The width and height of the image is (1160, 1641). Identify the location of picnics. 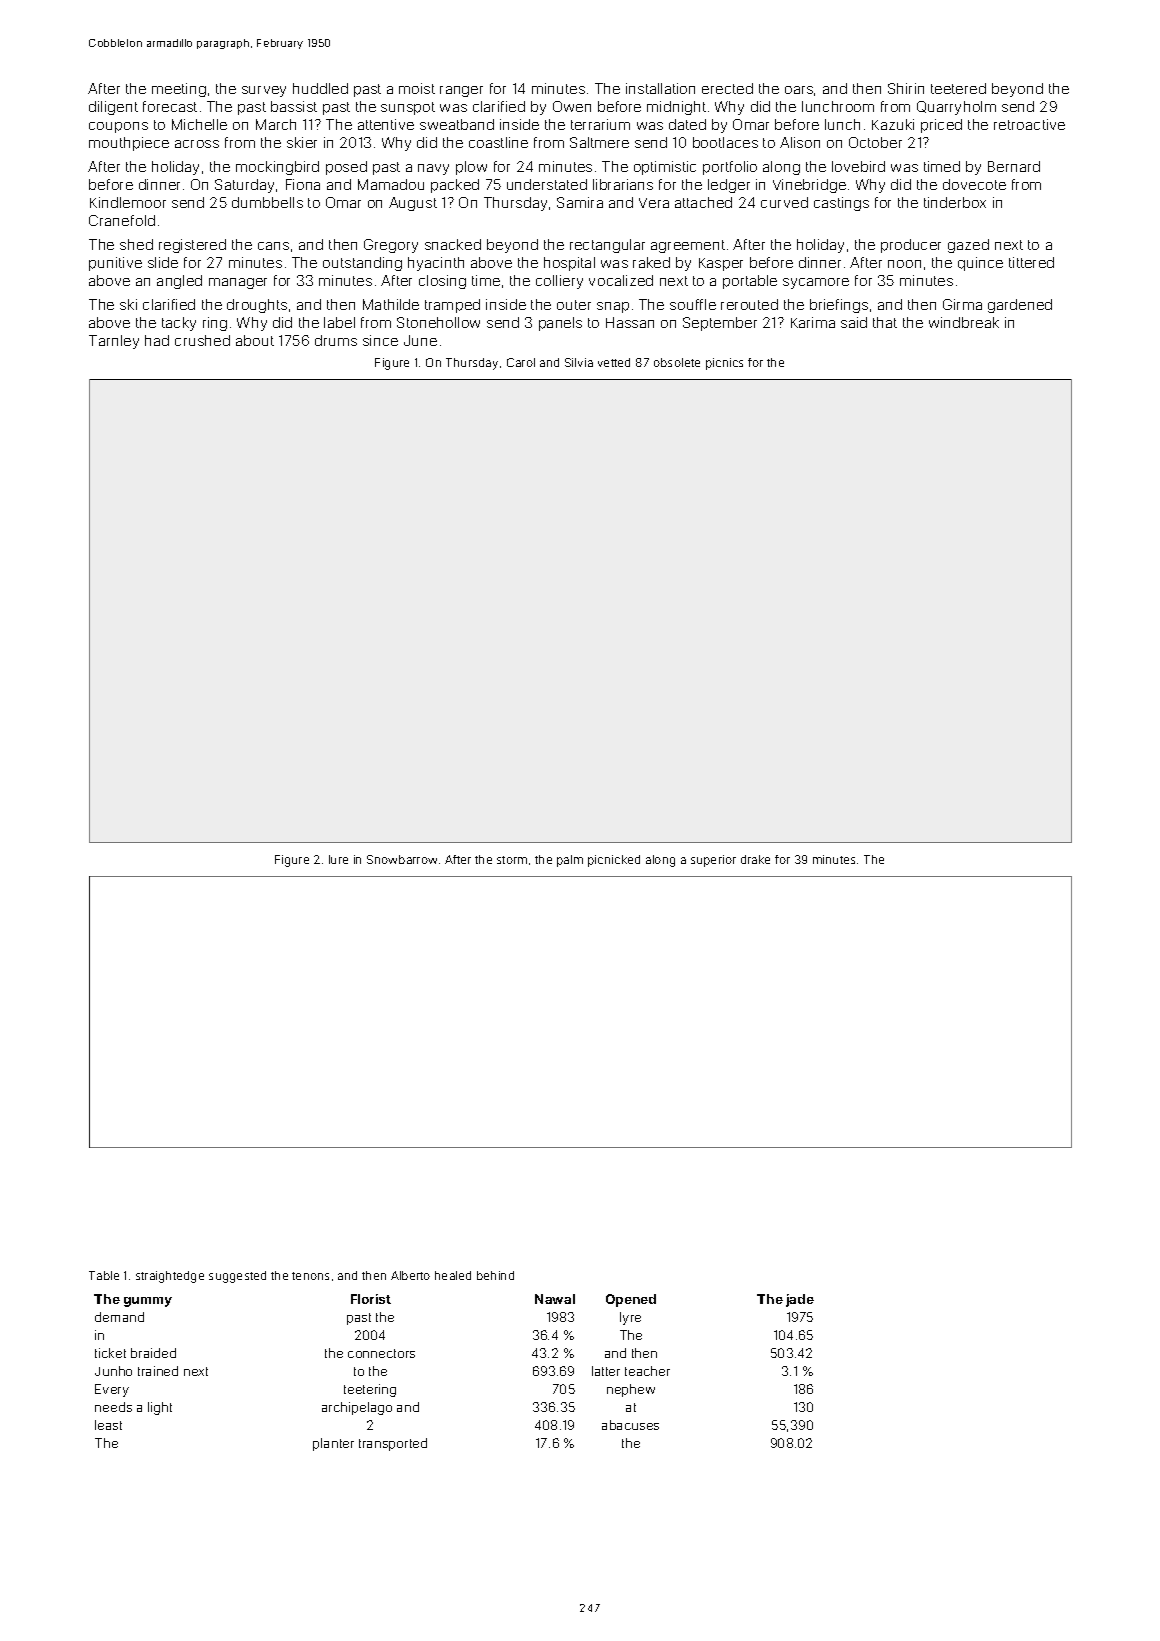
(724, 364).
